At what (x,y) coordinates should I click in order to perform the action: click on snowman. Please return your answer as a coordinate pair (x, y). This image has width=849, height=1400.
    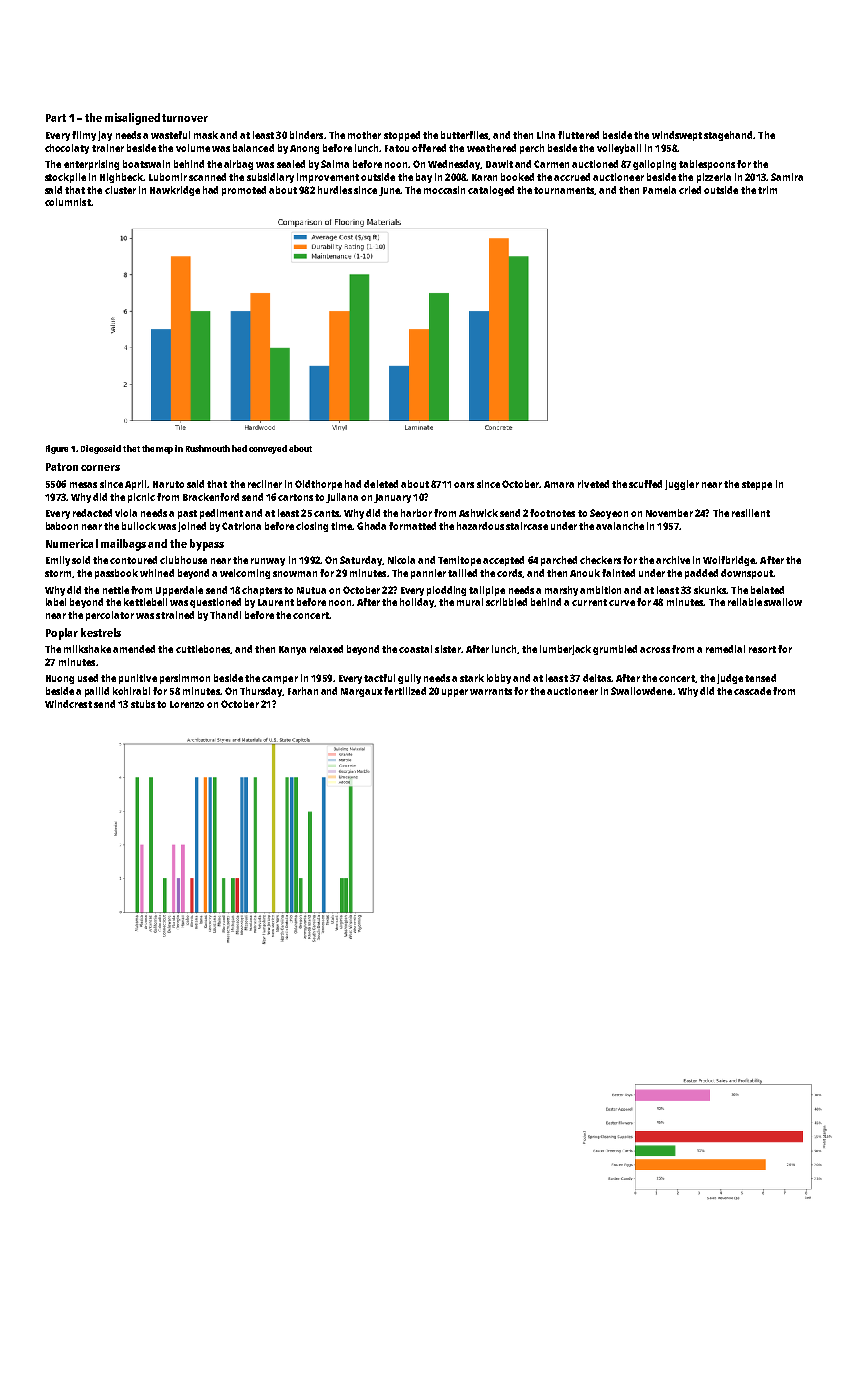
    Looking at the image, I should click on (295, 574).
